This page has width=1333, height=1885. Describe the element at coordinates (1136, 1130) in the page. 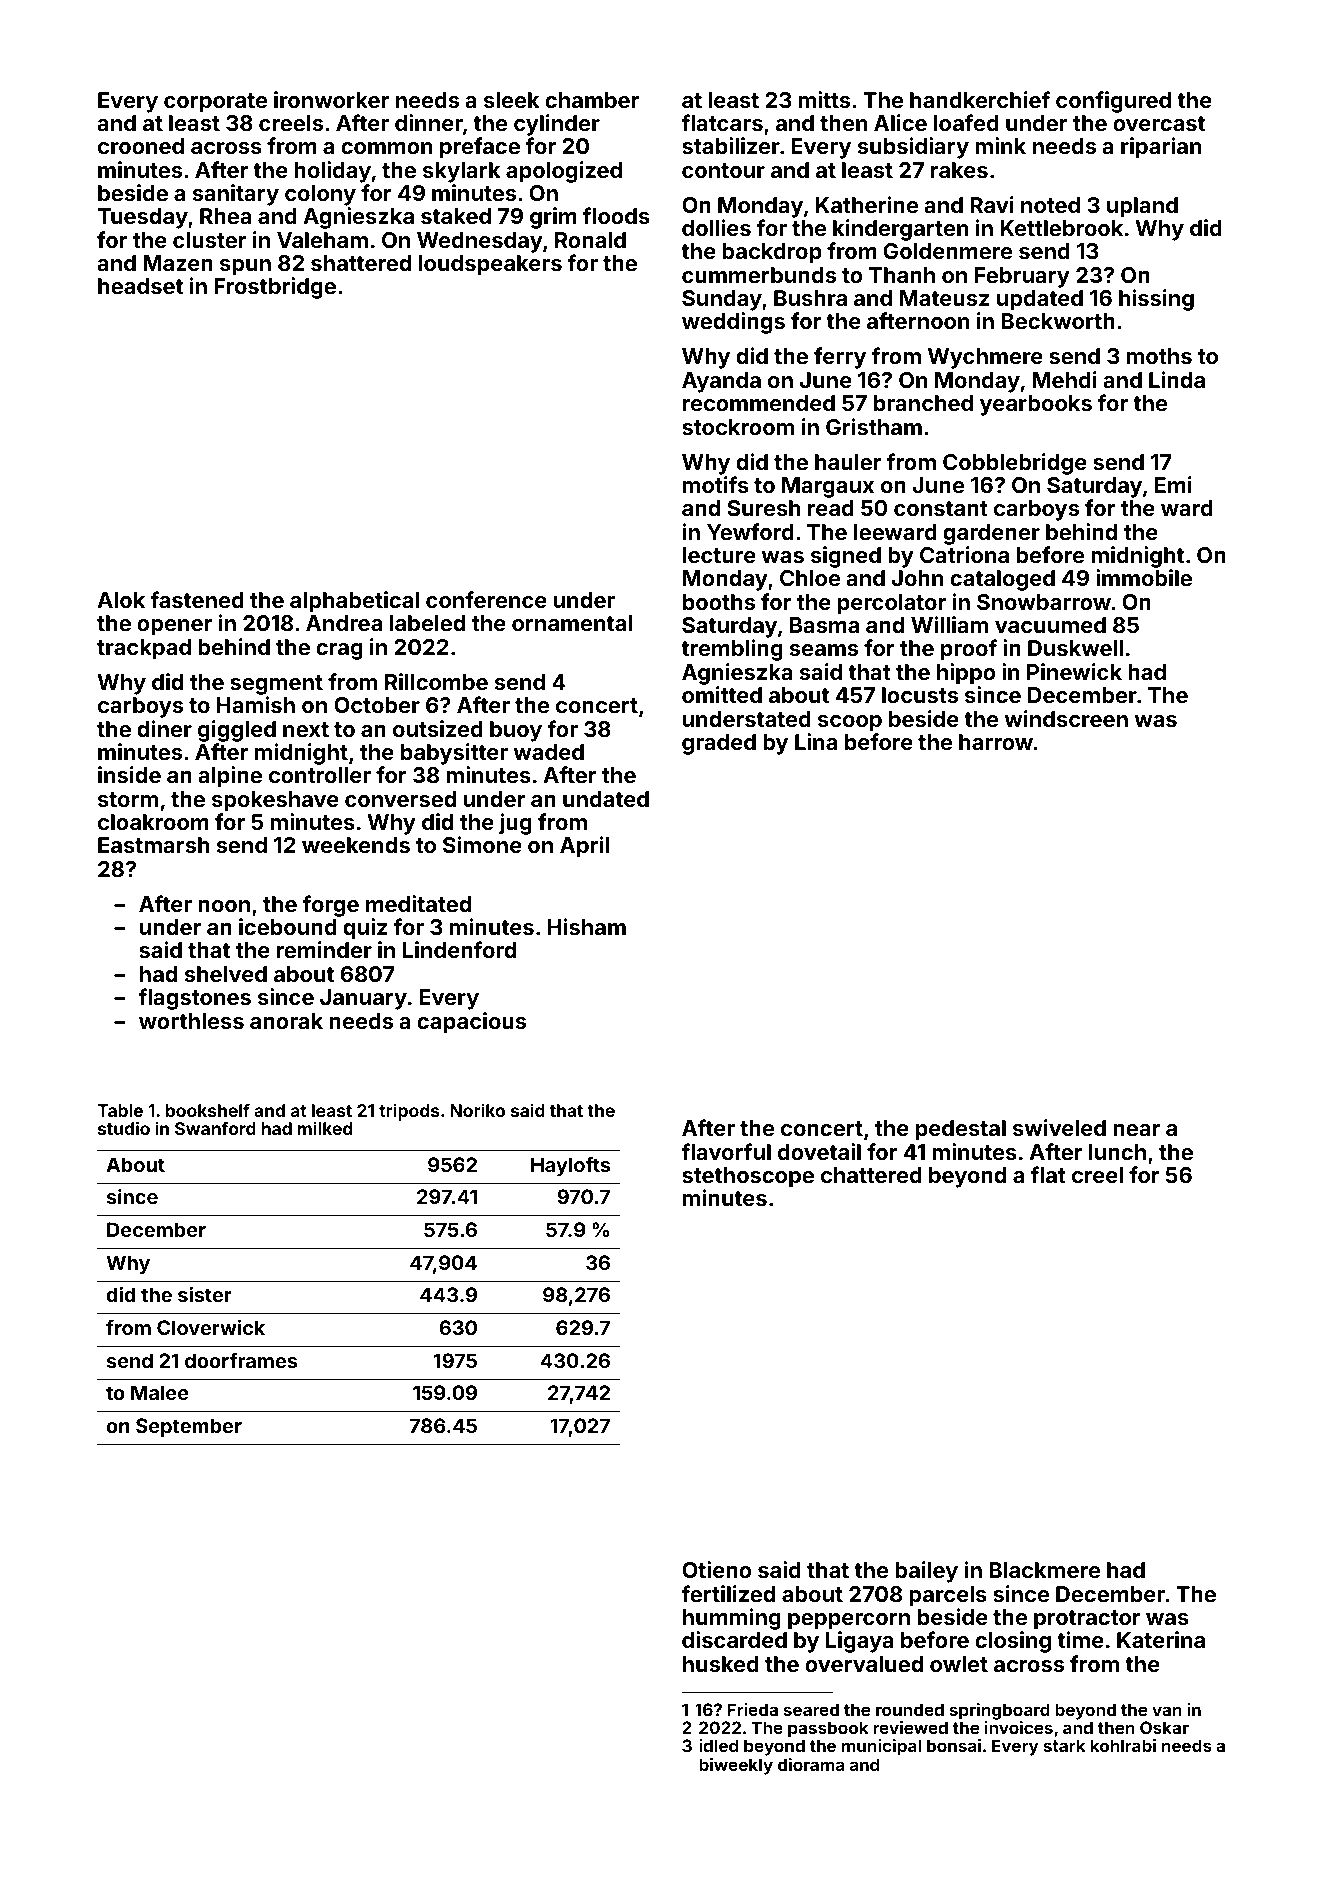

I see `near` at that location.
